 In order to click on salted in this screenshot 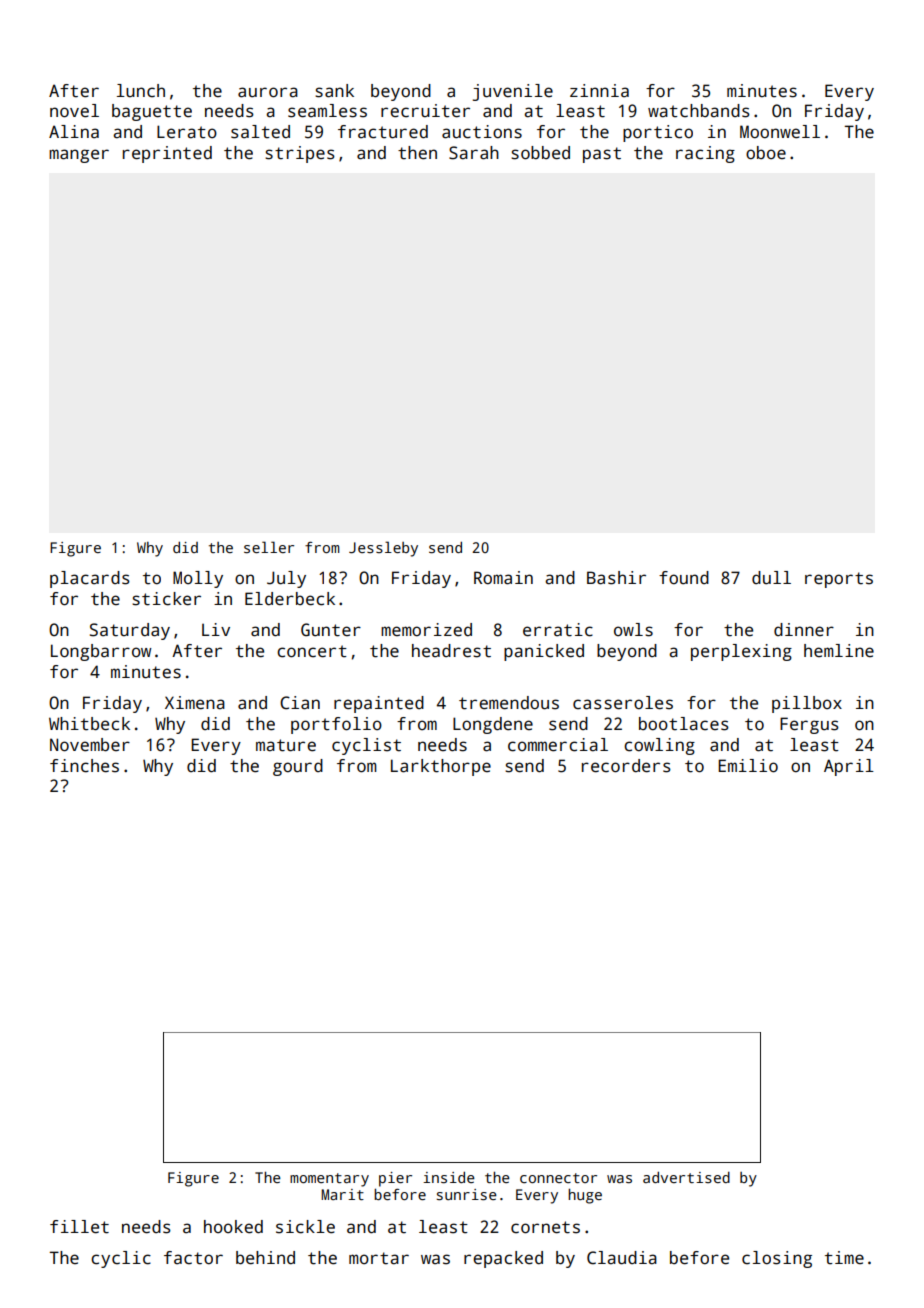, I will do `click(260, 132)`.
